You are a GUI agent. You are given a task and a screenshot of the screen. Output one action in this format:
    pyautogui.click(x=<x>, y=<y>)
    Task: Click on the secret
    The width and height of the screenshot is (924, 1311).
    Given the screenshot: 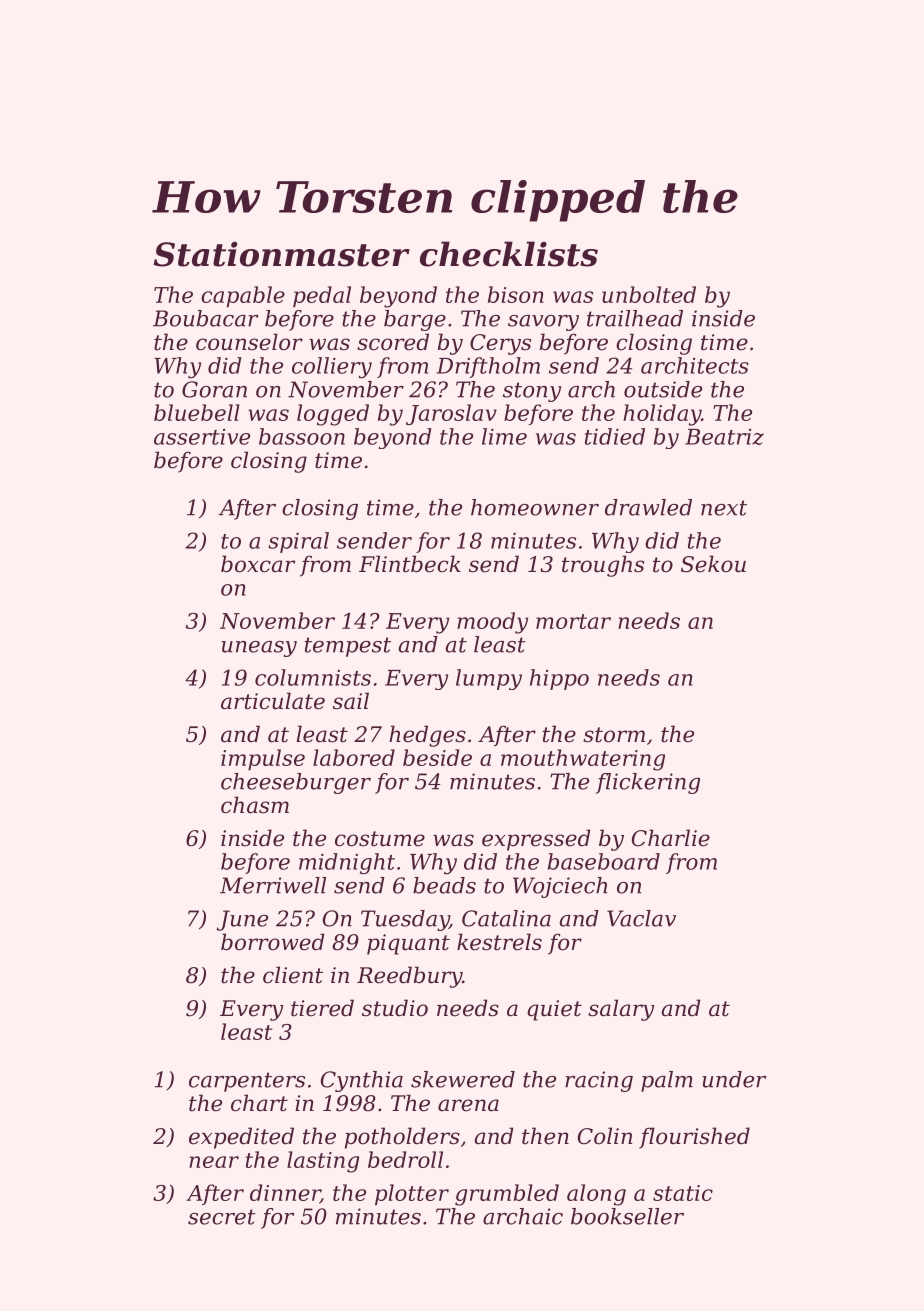 What is the action you would take?
    pyautogui.click(x=222, y=1217)
